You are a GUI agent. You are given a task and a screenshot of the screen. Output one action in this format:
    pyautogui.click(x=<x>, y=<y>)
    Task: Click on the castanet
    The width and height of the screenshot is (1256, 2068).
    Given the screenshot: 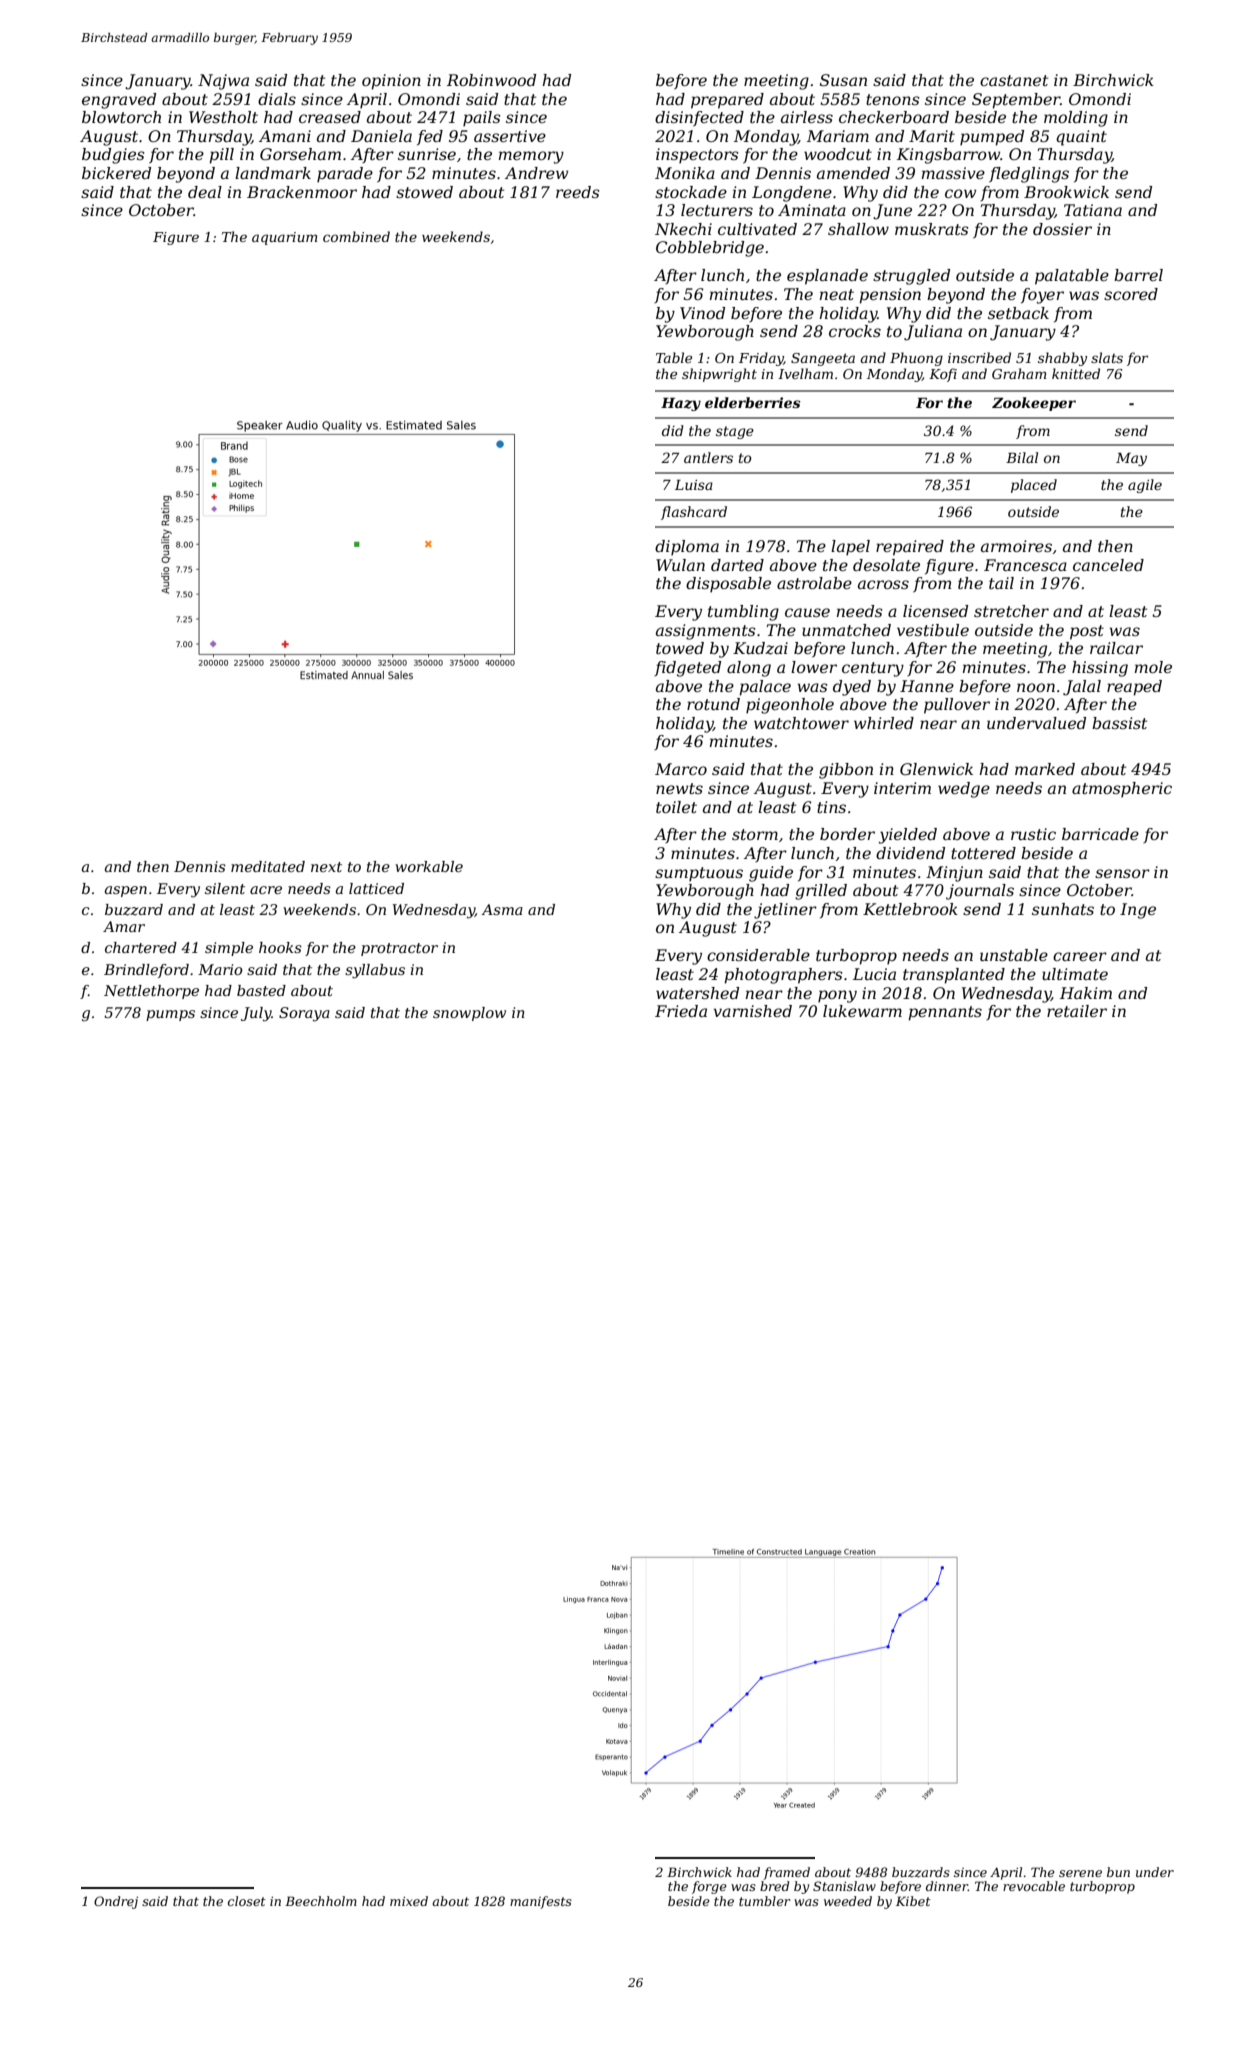 What is the action you would take?
    pyautogui.click(x=1014, y=80)
